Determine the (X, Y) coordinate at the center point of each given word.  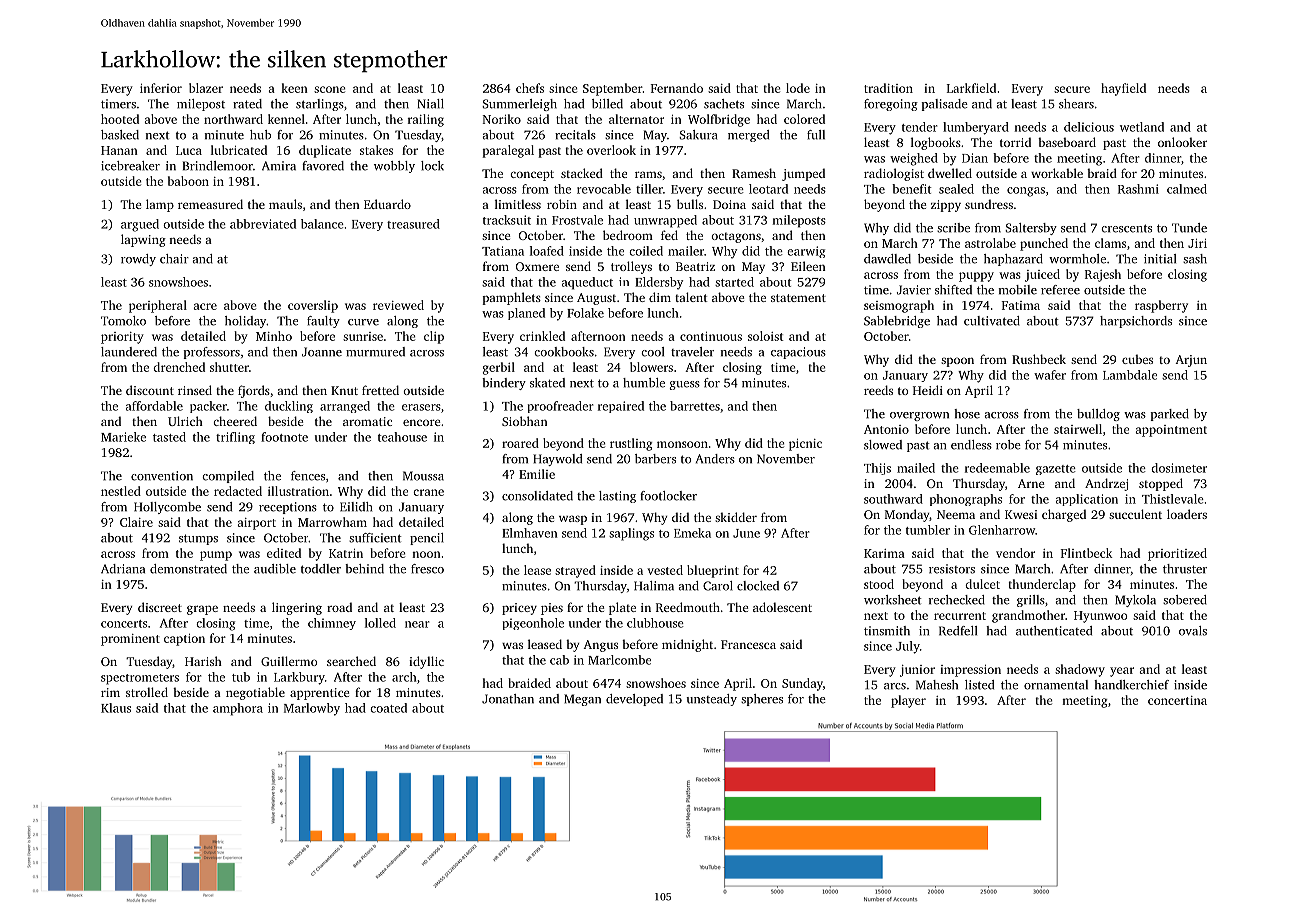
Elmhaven (530, 533)
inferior (161, 88)
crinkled (542, 336)
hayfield (1123, 89)
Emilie (537, 474)
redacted (238, 491)
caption (184, 640)
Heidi (928, 390)
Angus (600, 646)
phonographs (966, 500)
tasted (169, 437)
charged (1064, 515)
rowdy (138, 260)
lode (798, 88)
